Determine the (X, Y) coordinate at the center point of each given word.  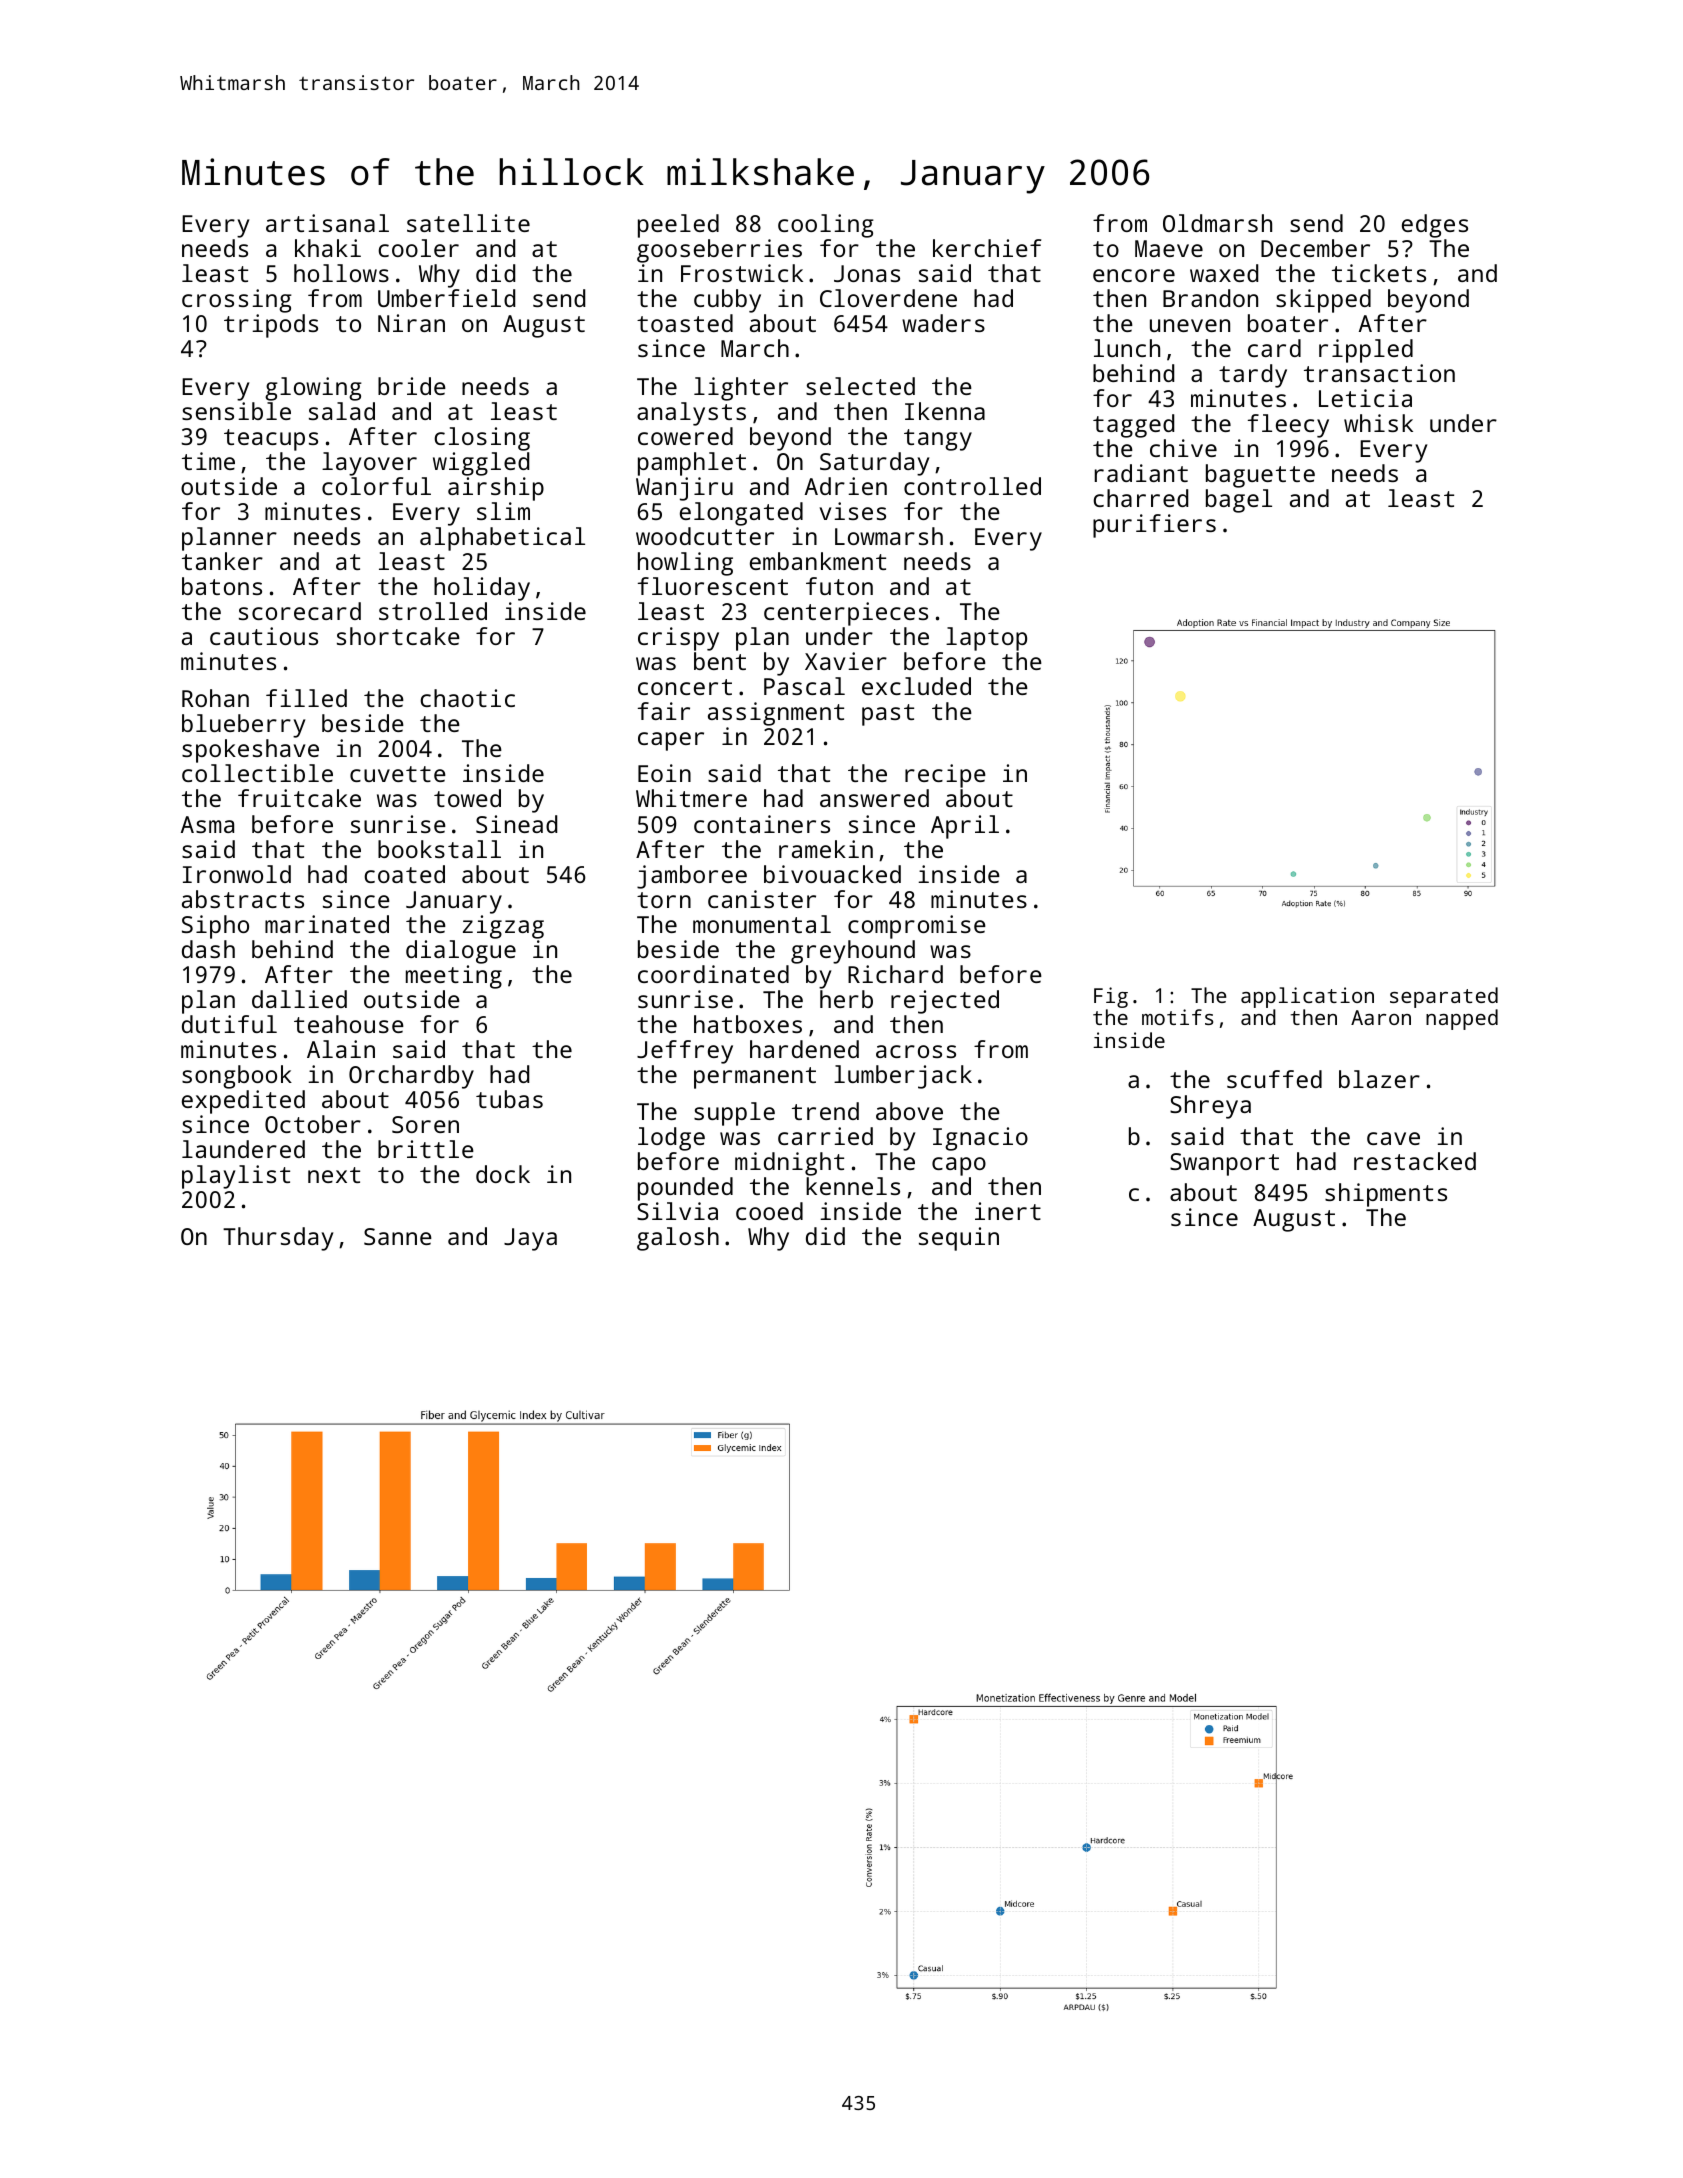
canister (762, 899)
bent (720, 661)
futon (839, 586)
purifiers (1154, 526)
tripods (271, 326)
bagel (1239, 501)
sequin (959, 1239)
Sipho (215, 927)
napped (1462, 1020)
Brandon (1210, 298)
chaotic (467, 698)
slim (503, 511)
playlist (236, 1177)
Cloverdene (888, 298)
